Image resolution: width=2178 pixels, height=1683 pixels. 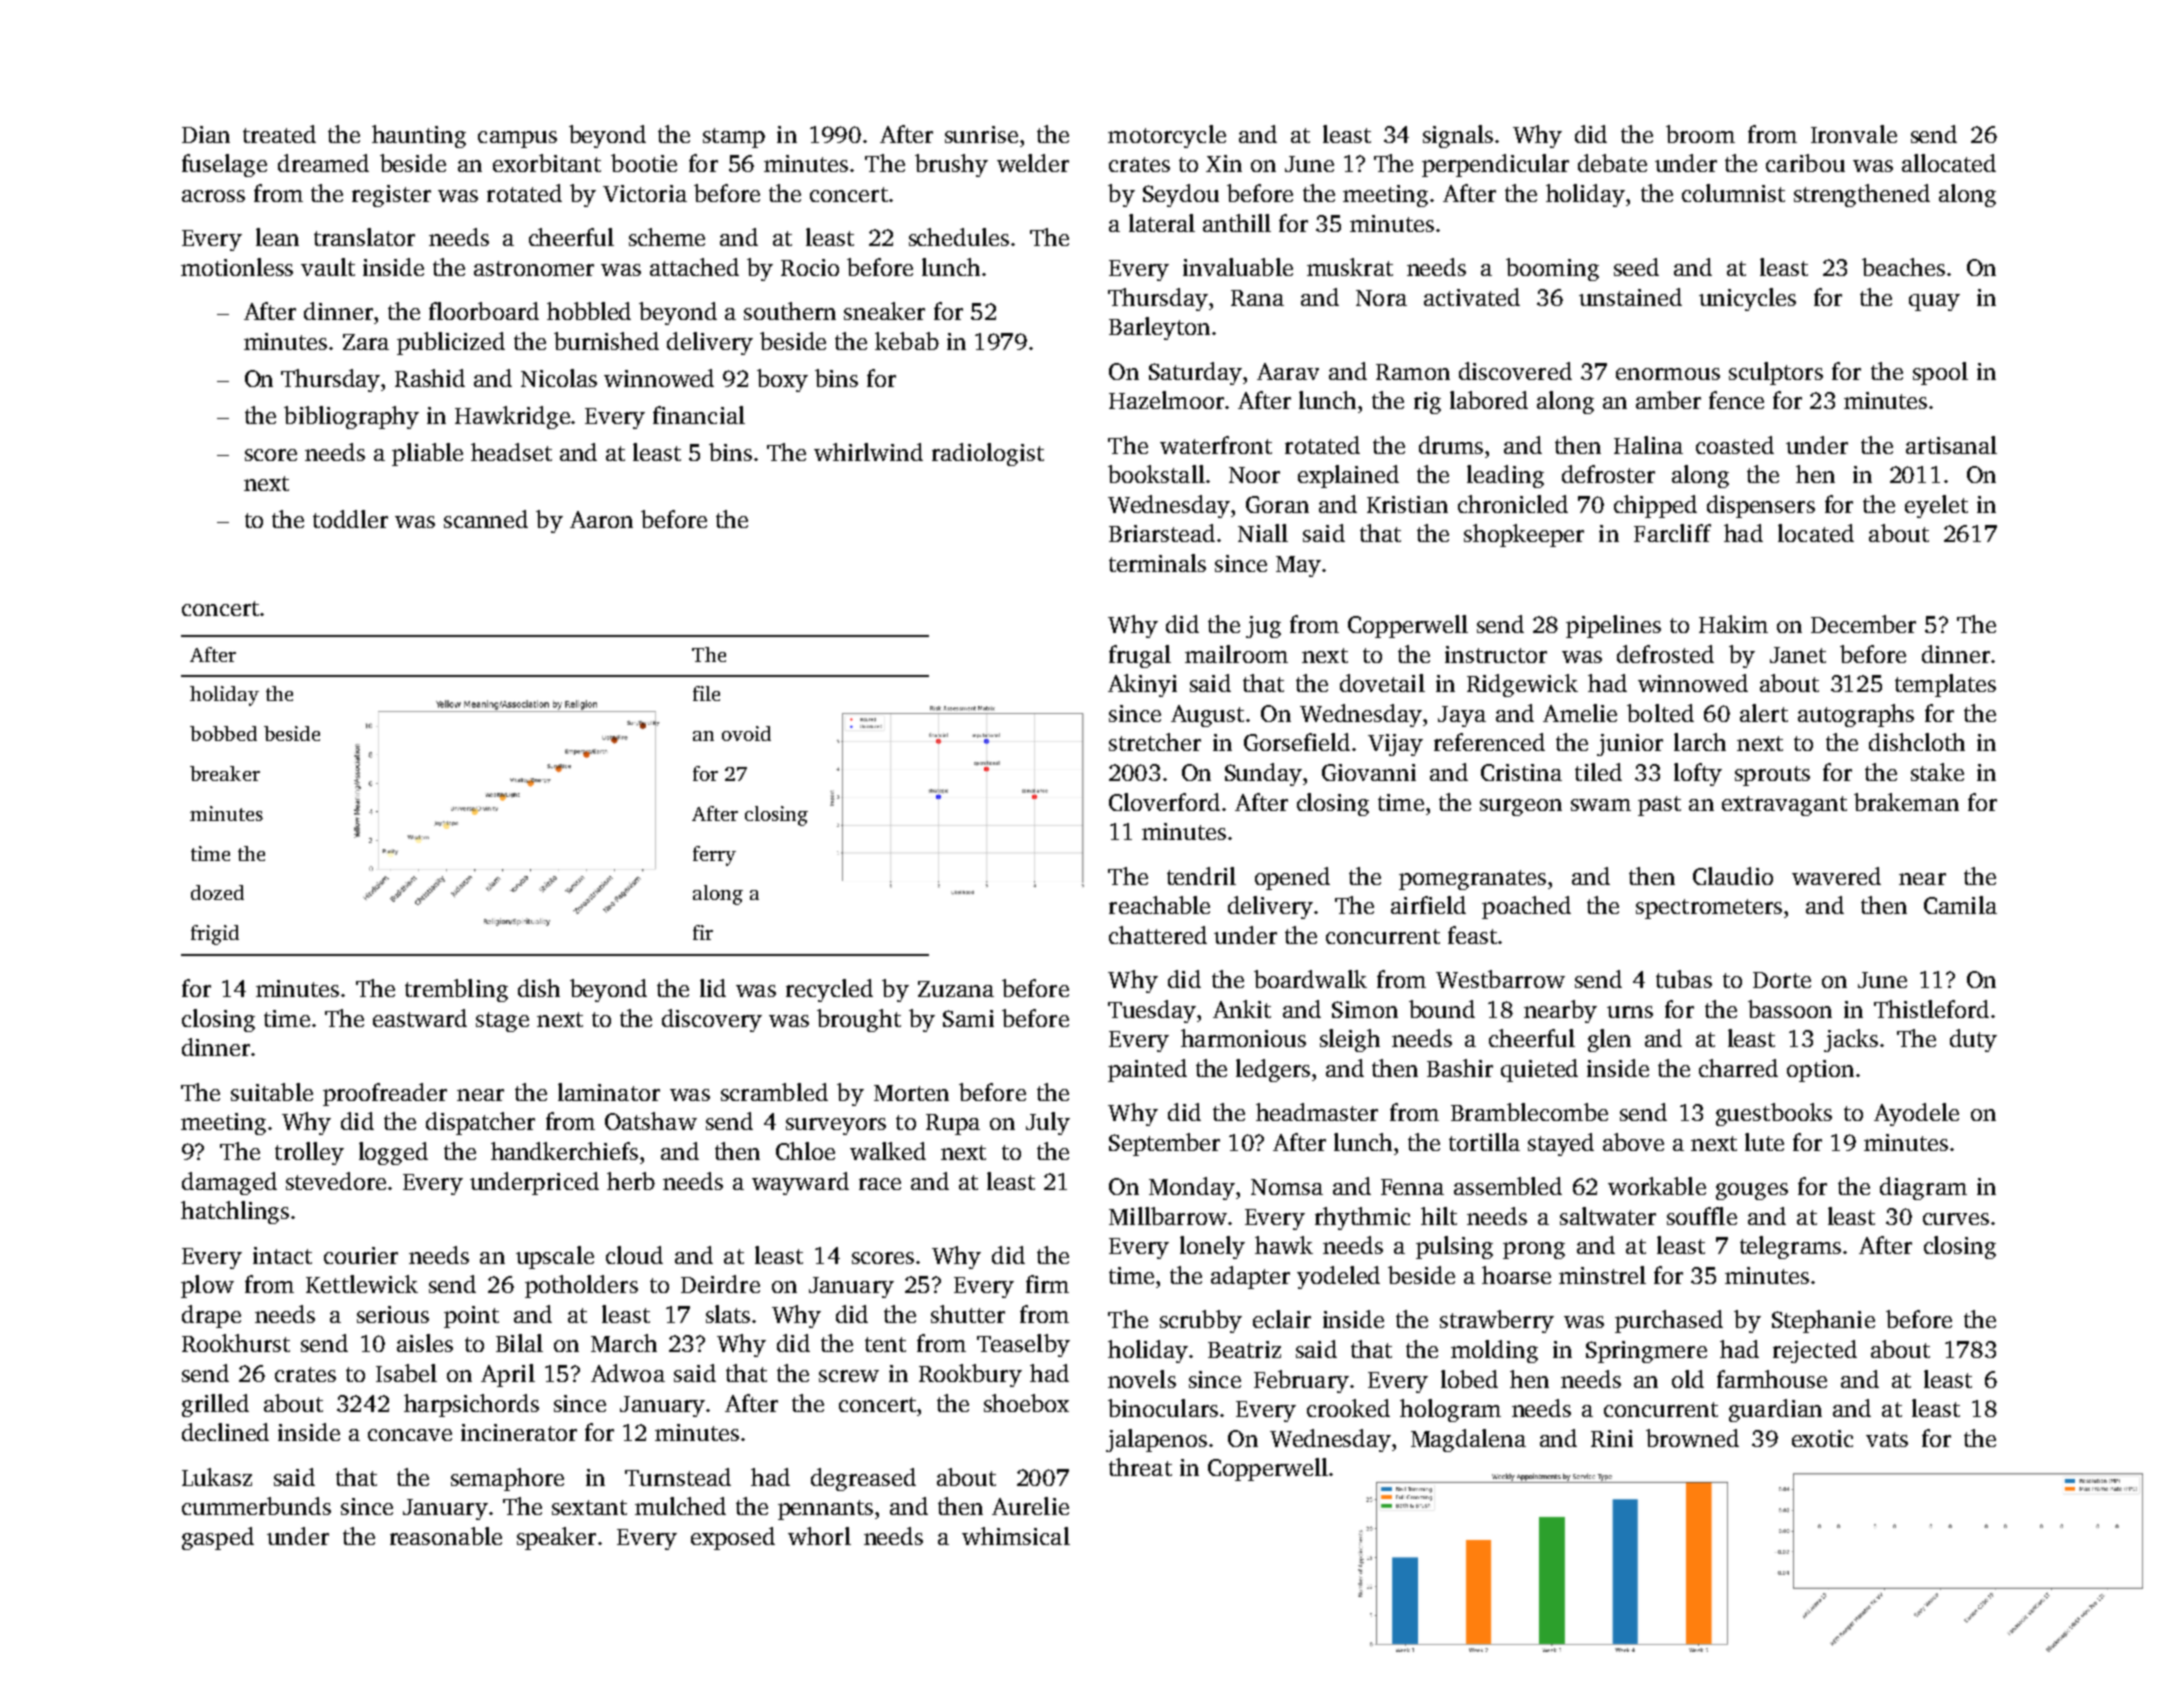 What do you see at coordinates (420, 1018) in the image?
I see `eastward` at bounding box center [420, 1018].
